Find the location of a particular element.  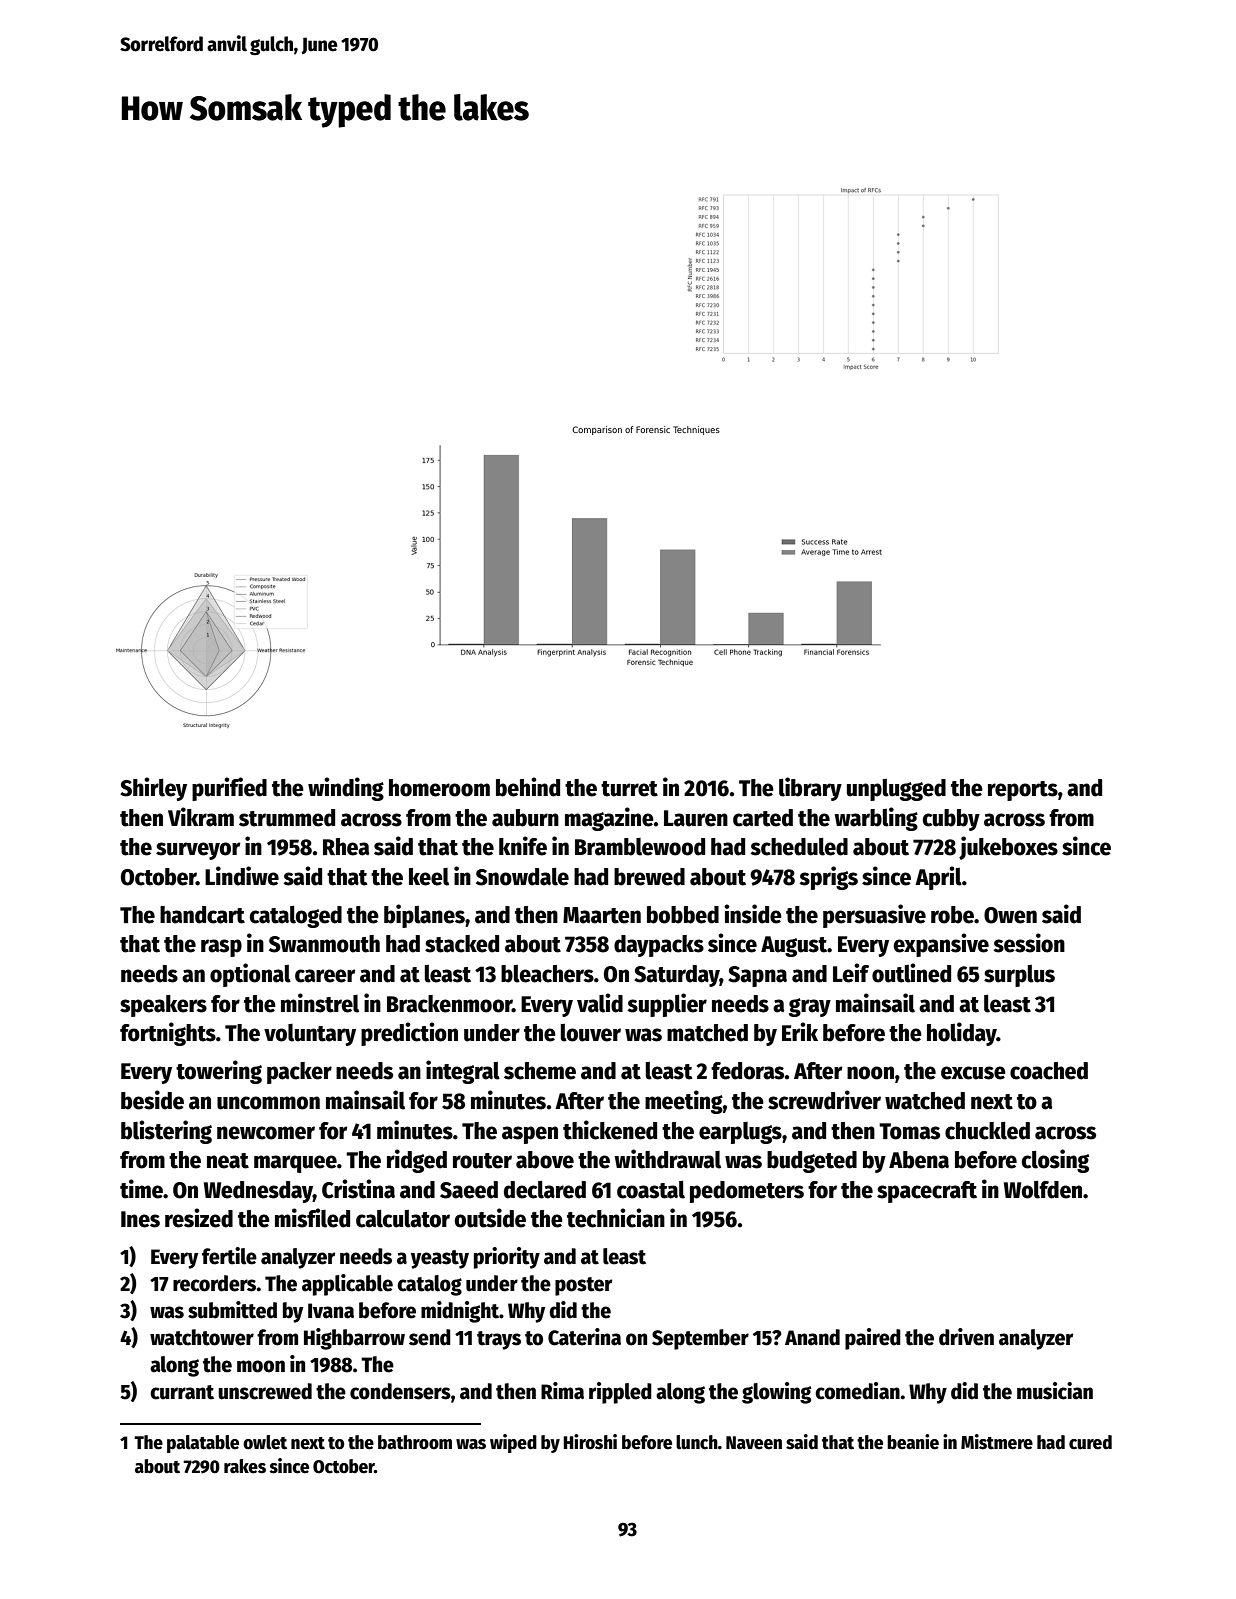

Tomas is located at coordinates (909, 1131).
